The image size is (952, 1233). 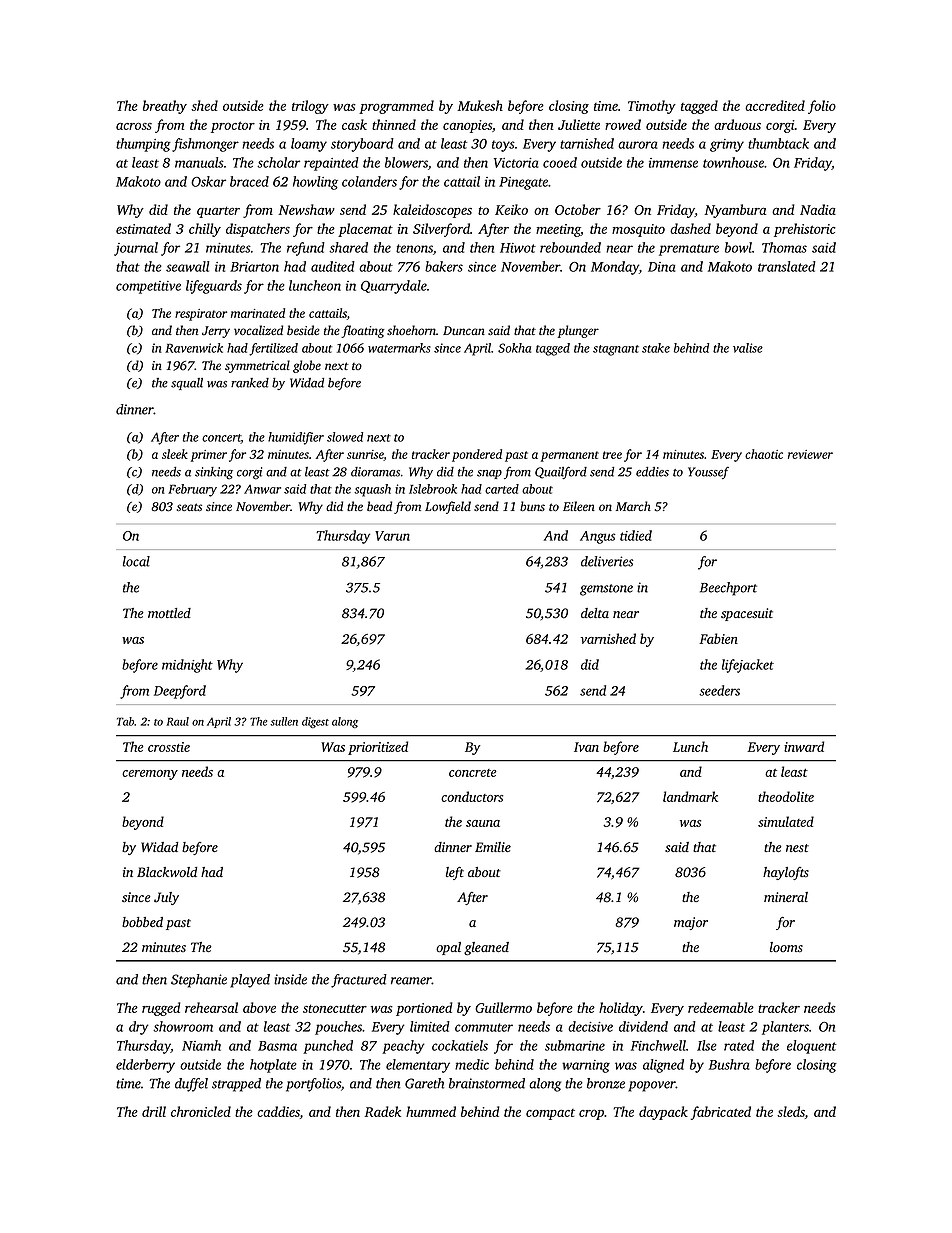 I want to click on chronicled, so click(x=201, y=1111).
